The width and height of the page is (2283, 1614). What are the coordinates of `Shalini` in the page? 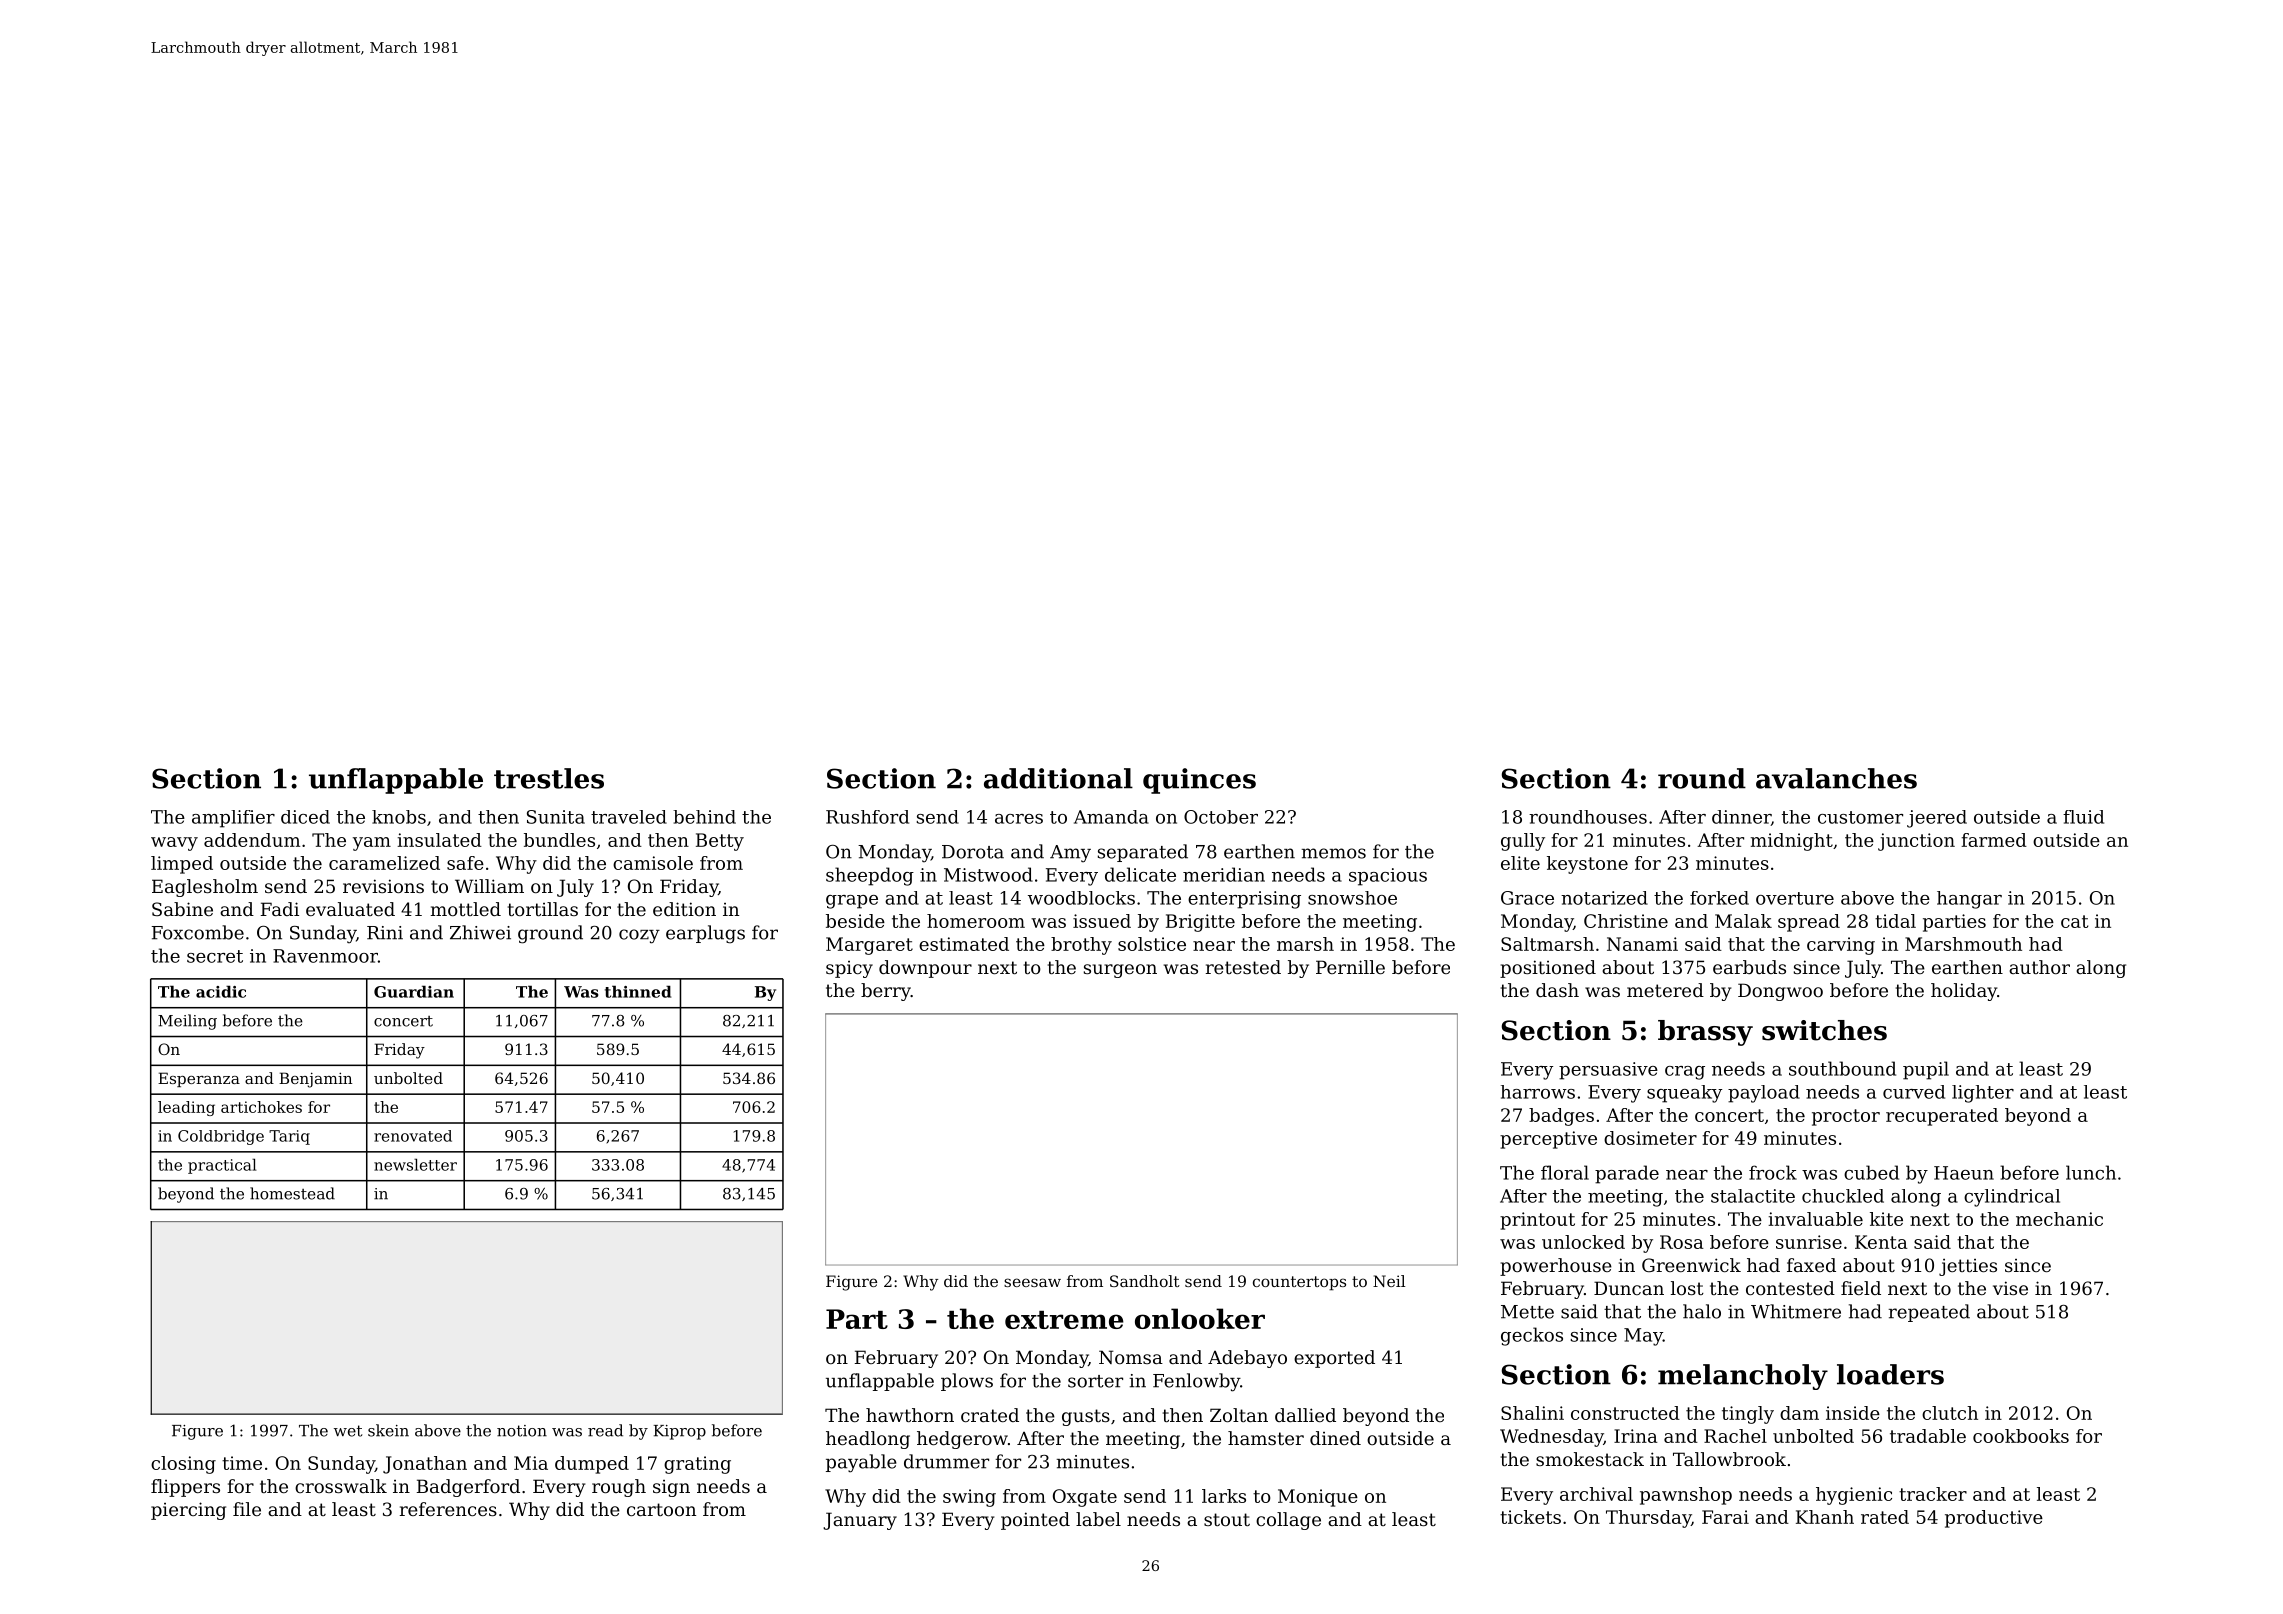 It's located at (1532, 1413).
